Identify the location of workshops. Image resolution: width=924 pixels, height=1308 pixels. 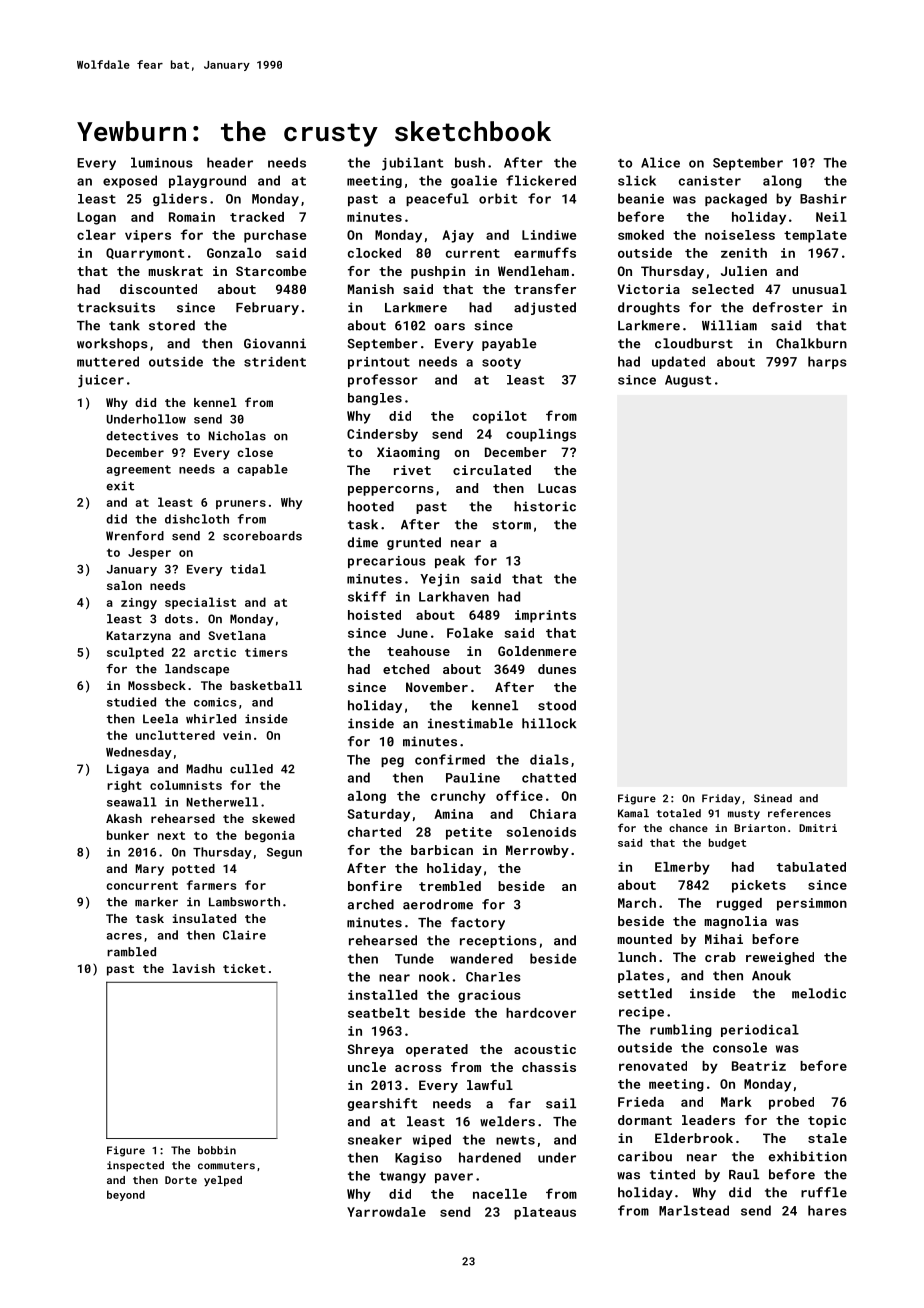
(112, 344).
